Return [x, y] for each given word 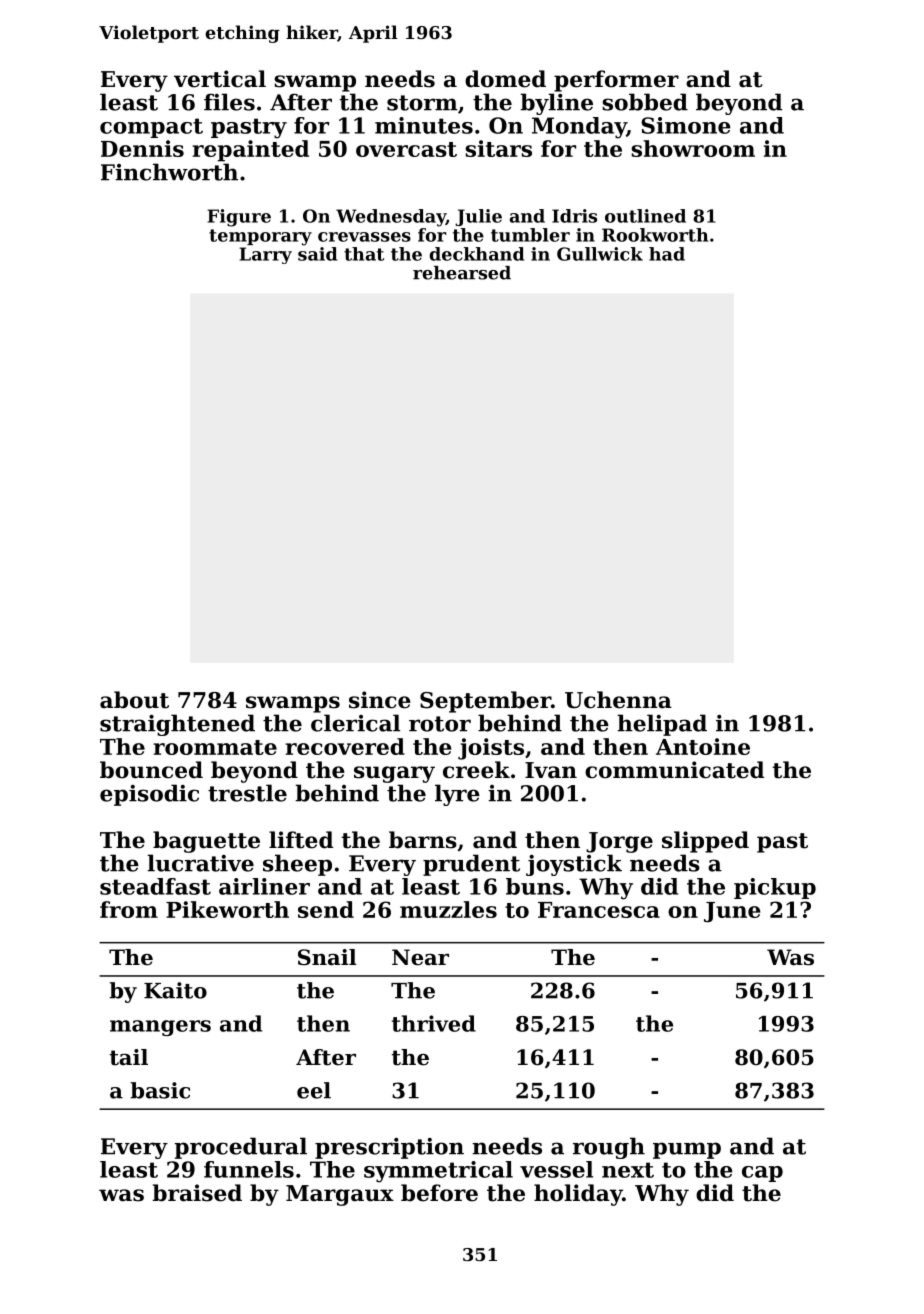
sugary [394, 774]
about [134, 700]
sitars [498, 148]
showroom [693, 148]
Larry [265, 255]
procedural [240, 1148]
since [380, 700]
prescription [389, 1148]
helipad [662, 725]
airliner [264, 886]
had [667, 254]
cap [762, 1174]
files [229, 102]
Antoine [703, 746]
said [317, 254]
